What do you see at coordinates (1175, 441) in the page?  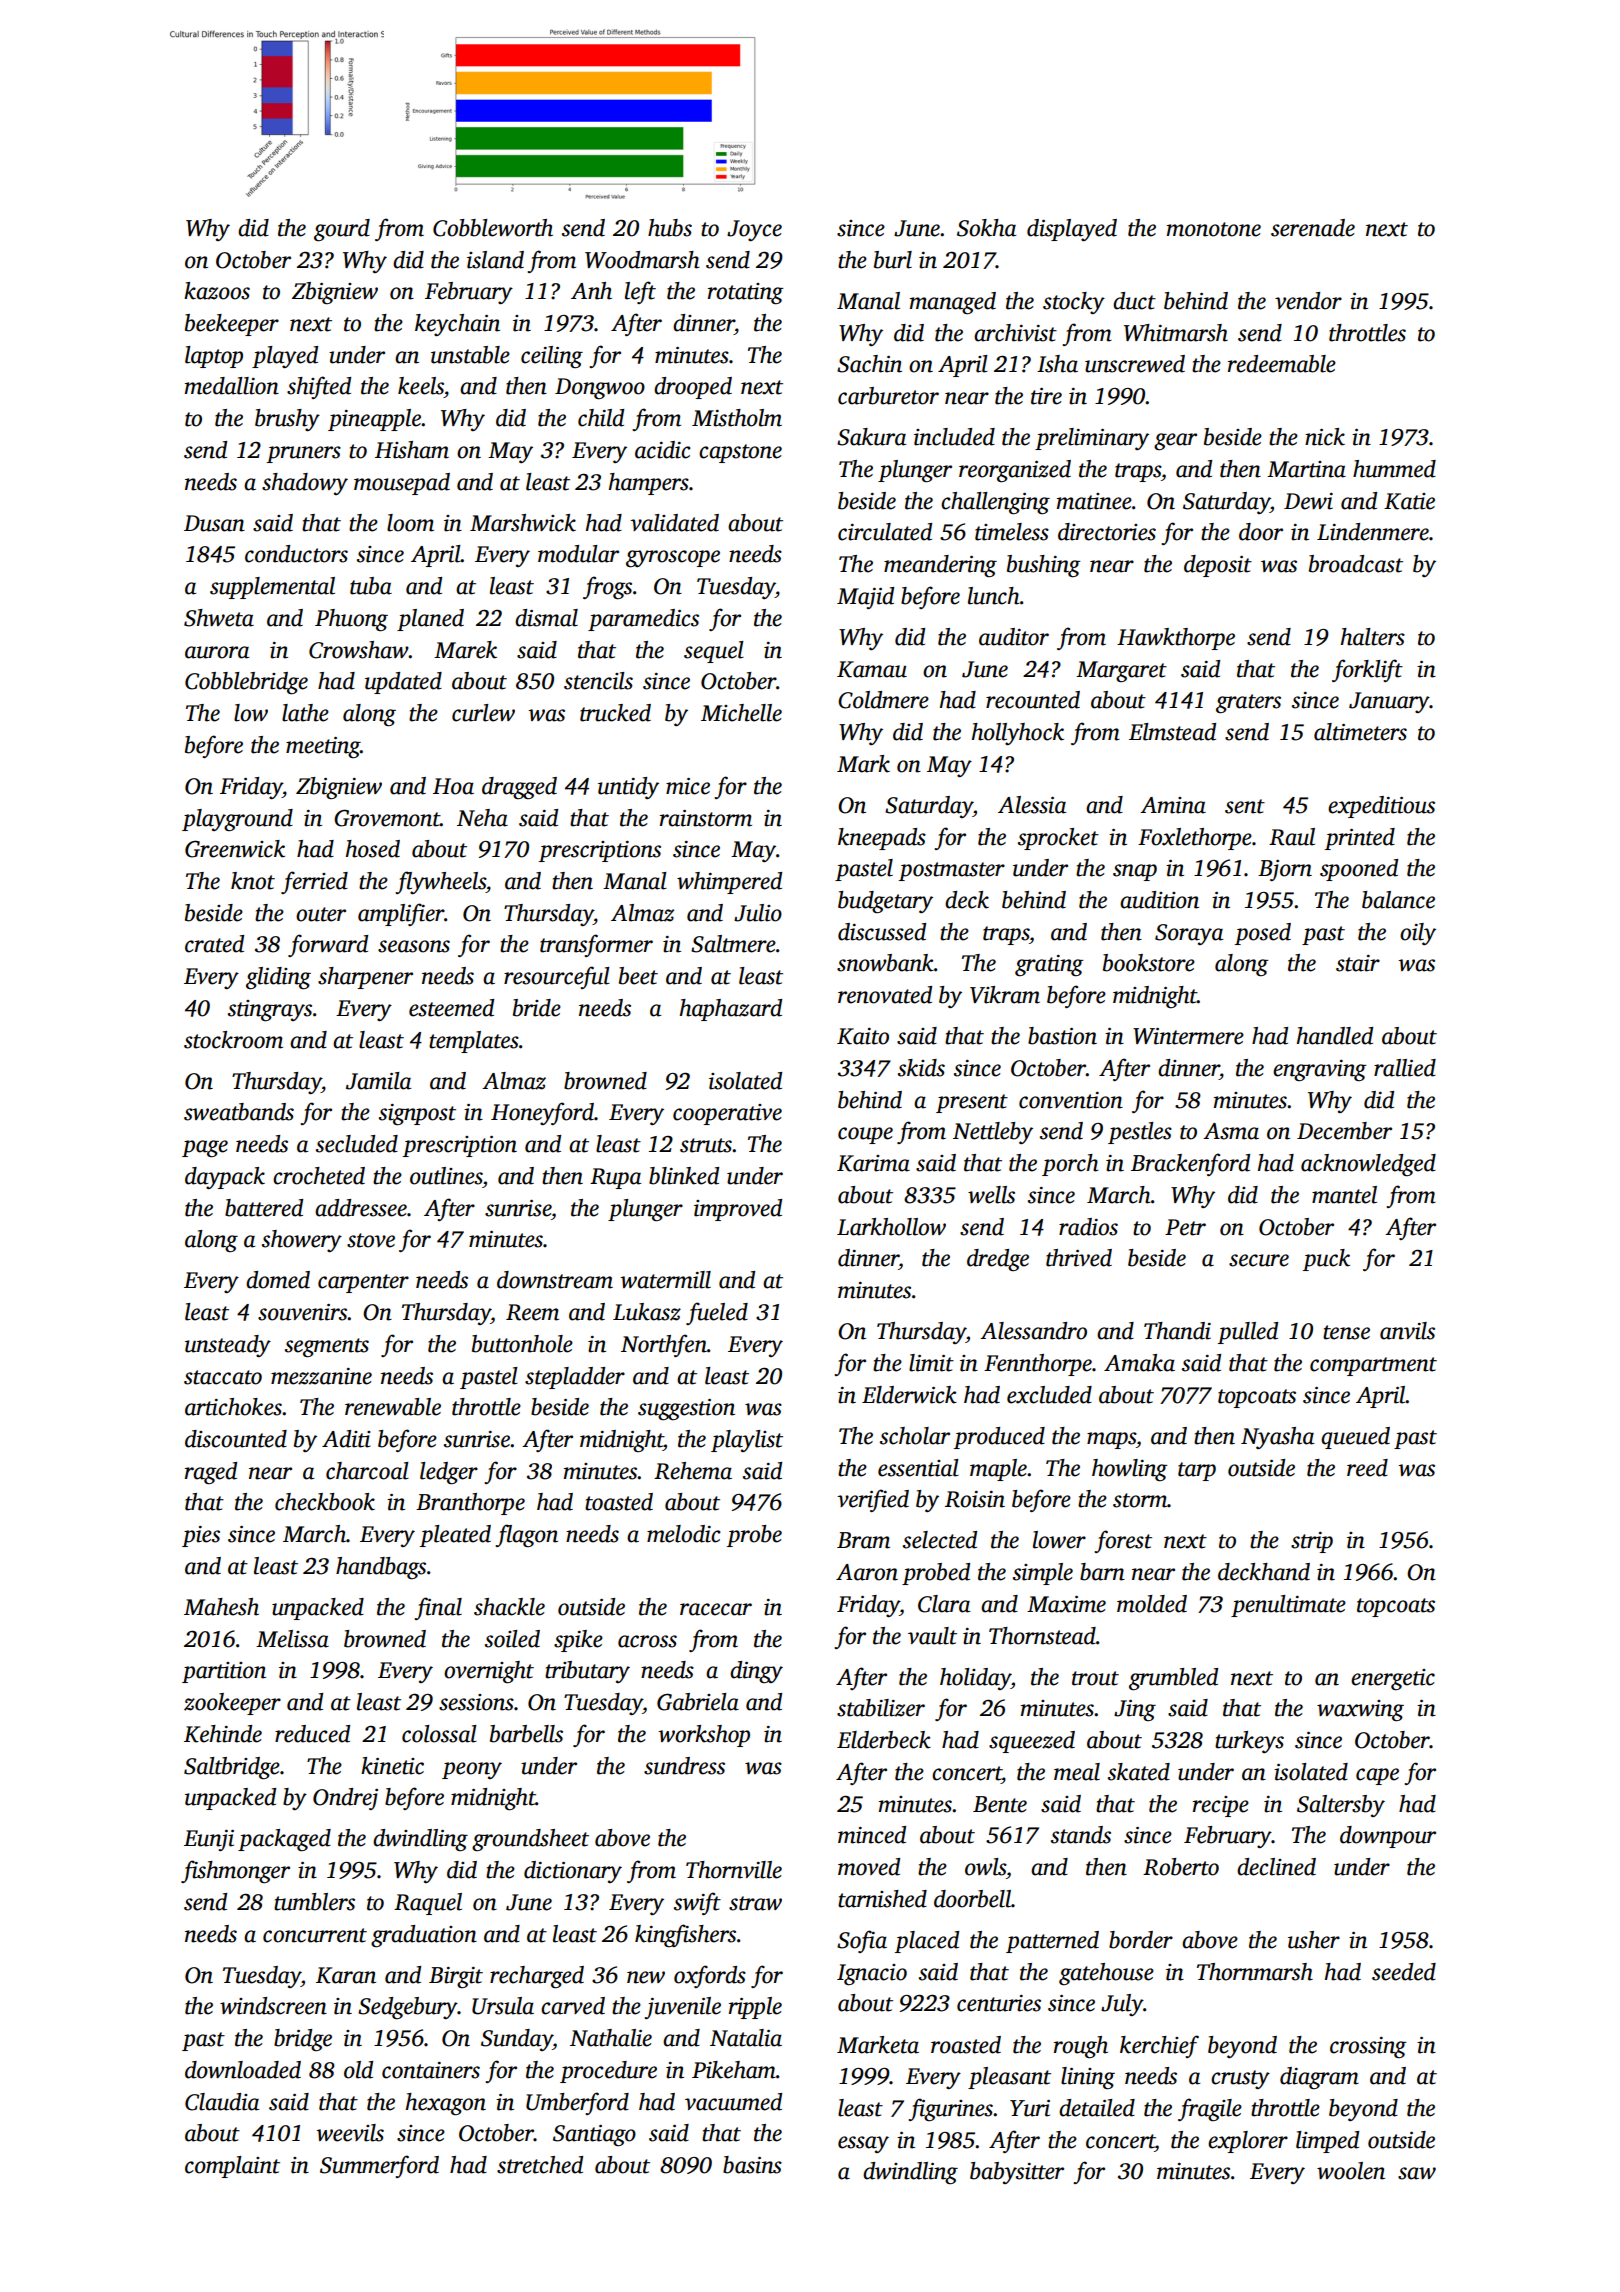 I see `gear` at bounding box center [1175, 441].
